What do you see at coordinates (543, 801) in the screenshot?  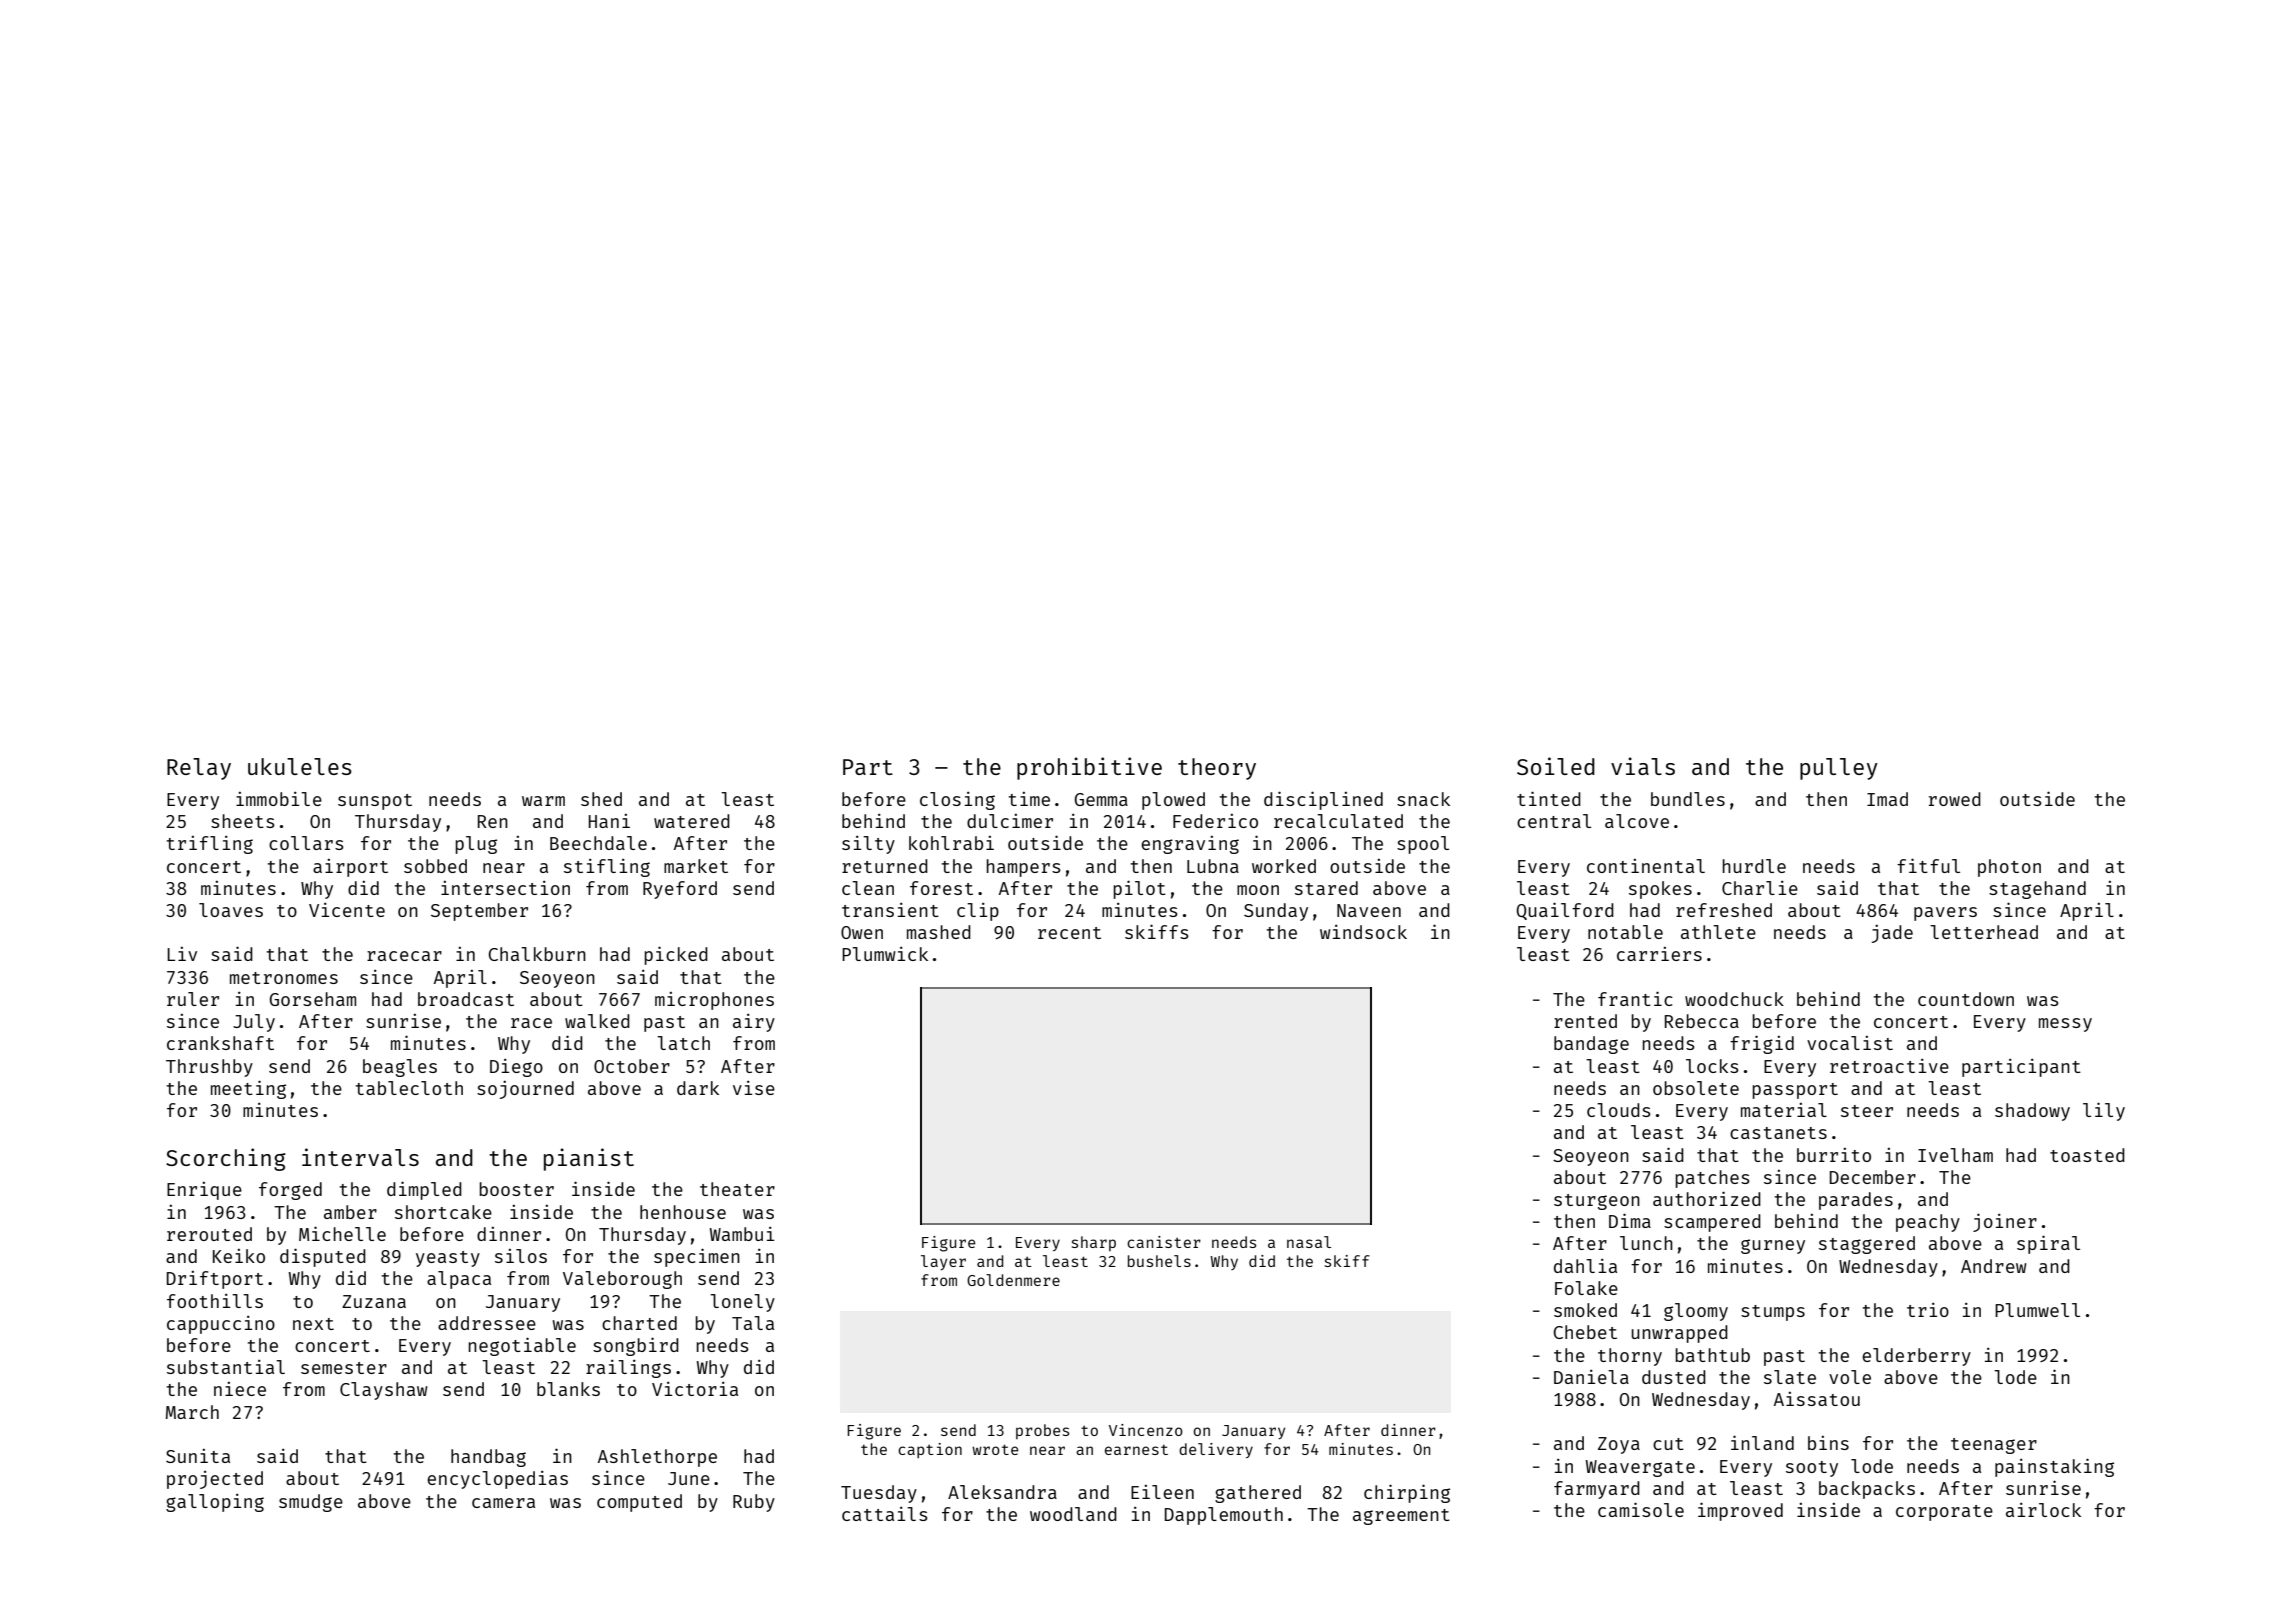 I see `warm` at bounding box center [543, 801].
